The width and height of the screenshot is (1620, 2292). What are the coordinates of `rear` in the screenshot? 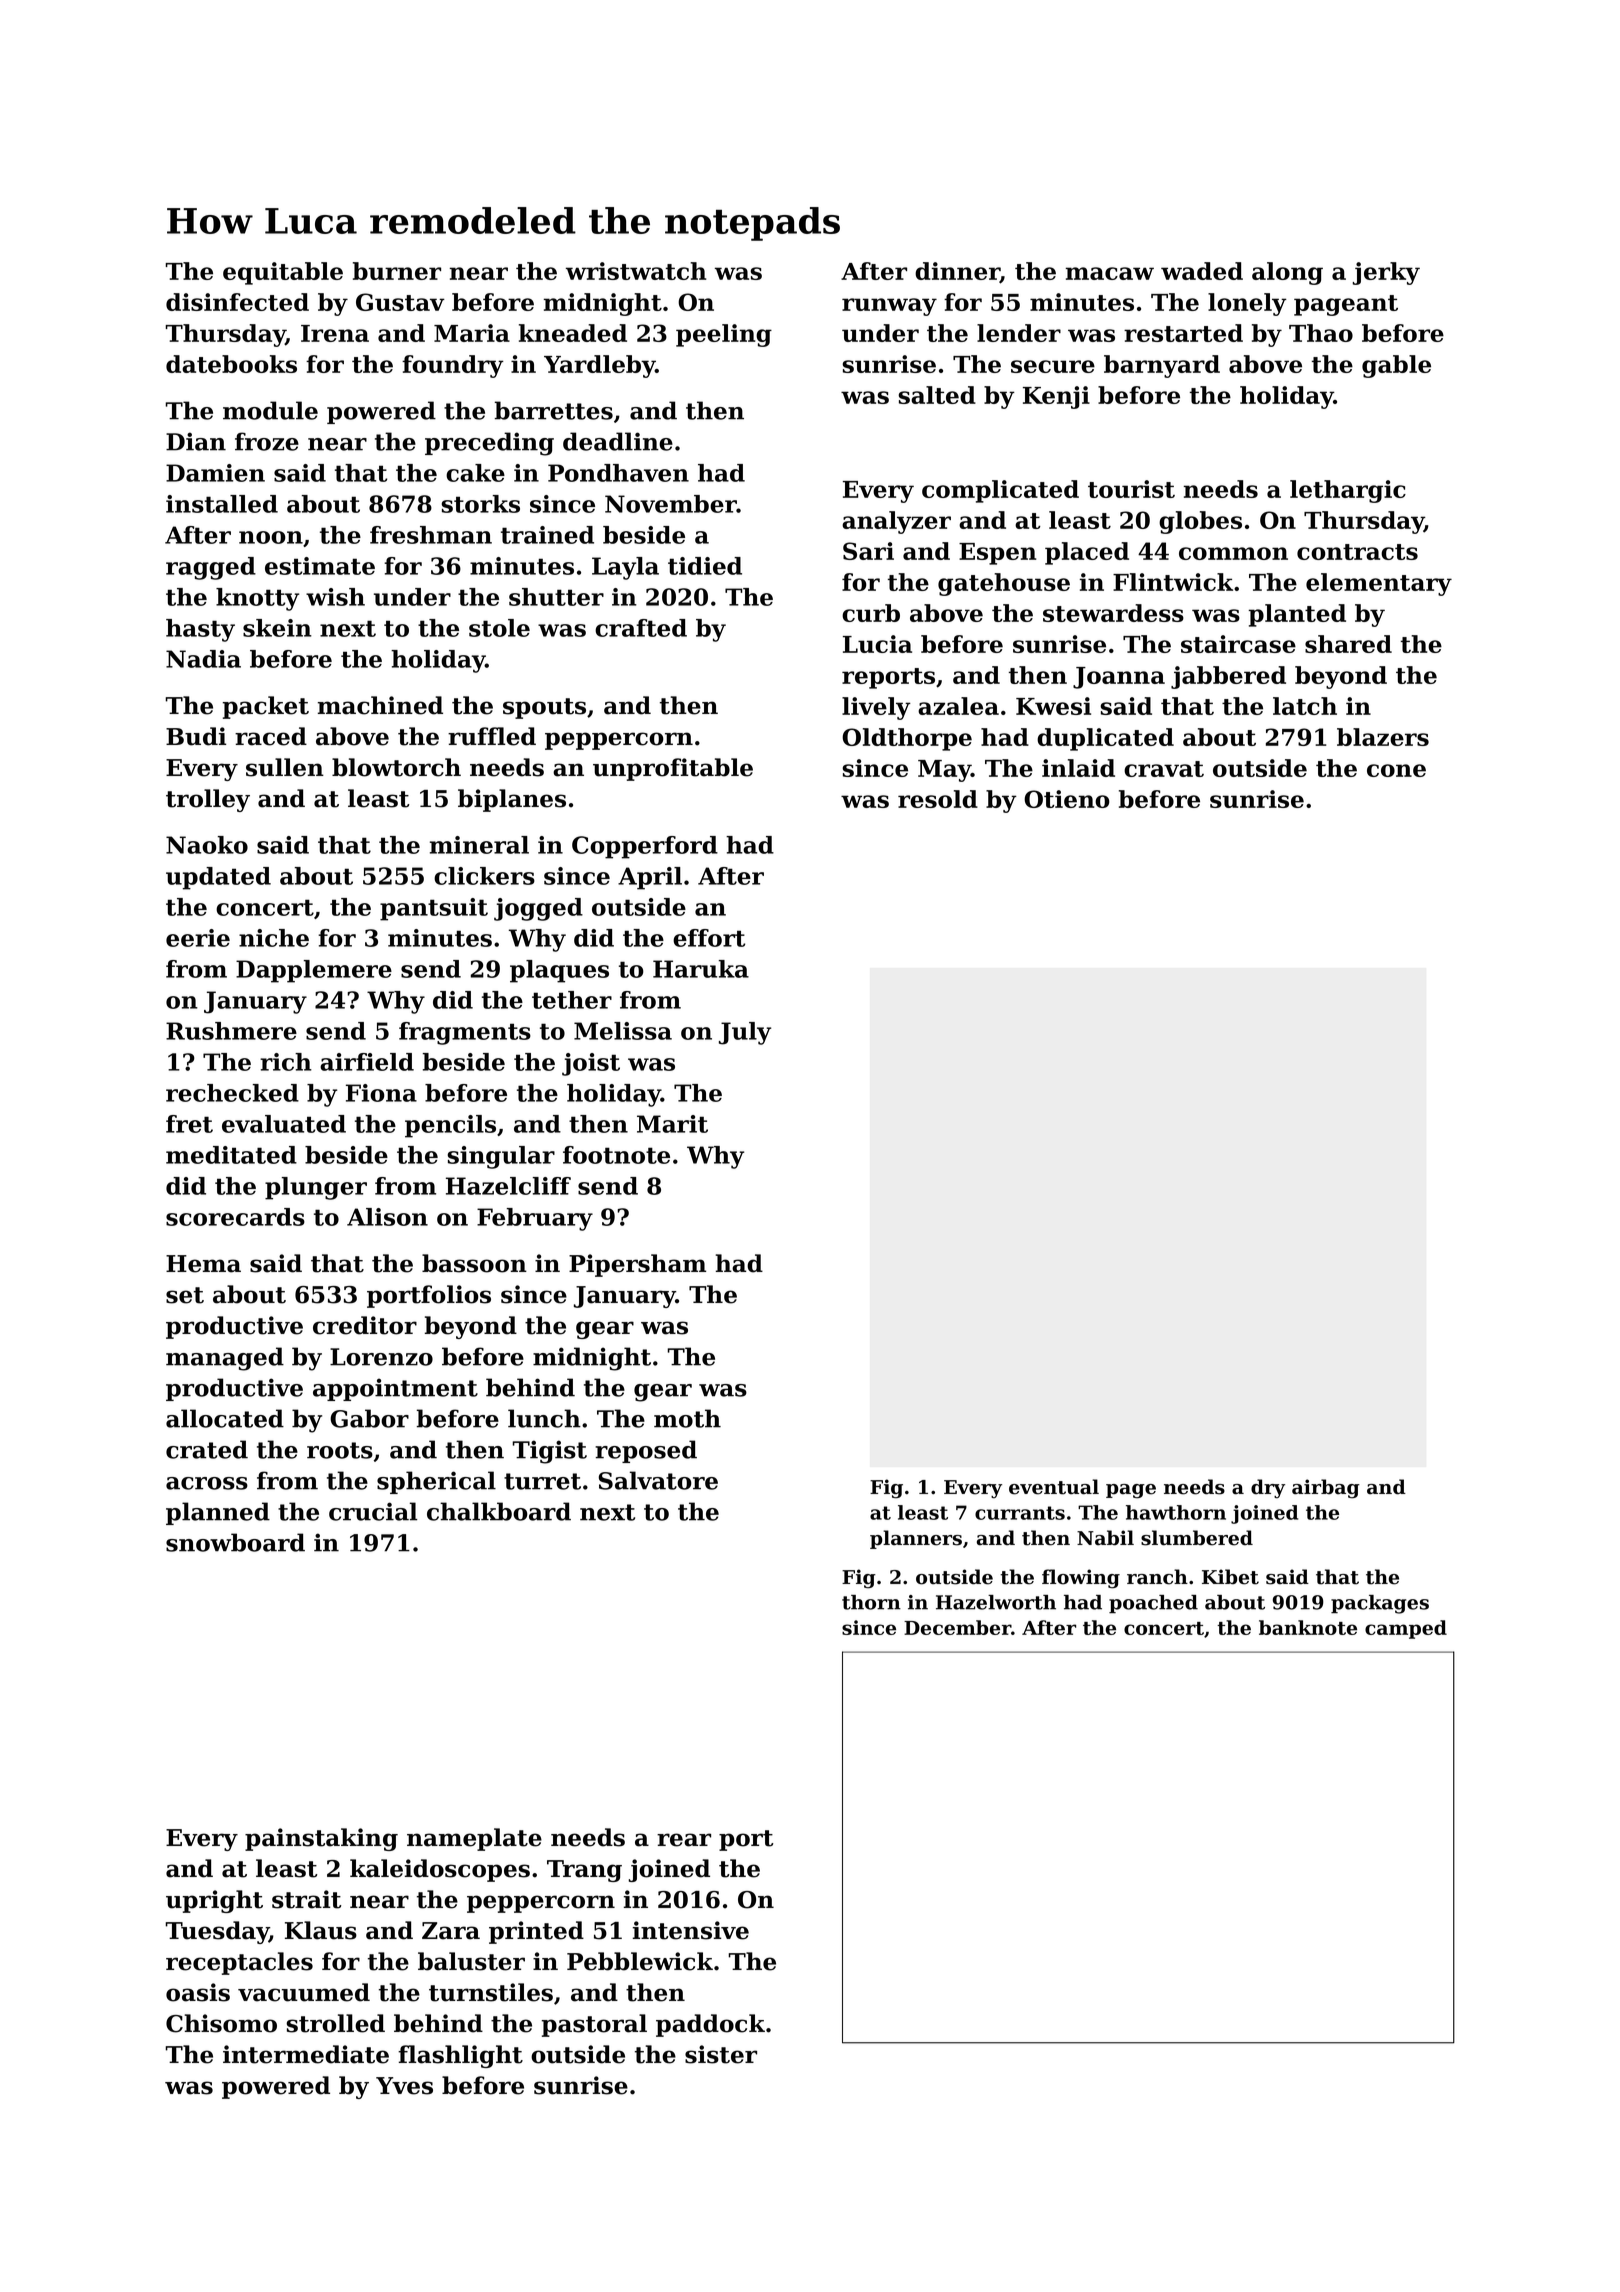 It's located at (684, 1840).
